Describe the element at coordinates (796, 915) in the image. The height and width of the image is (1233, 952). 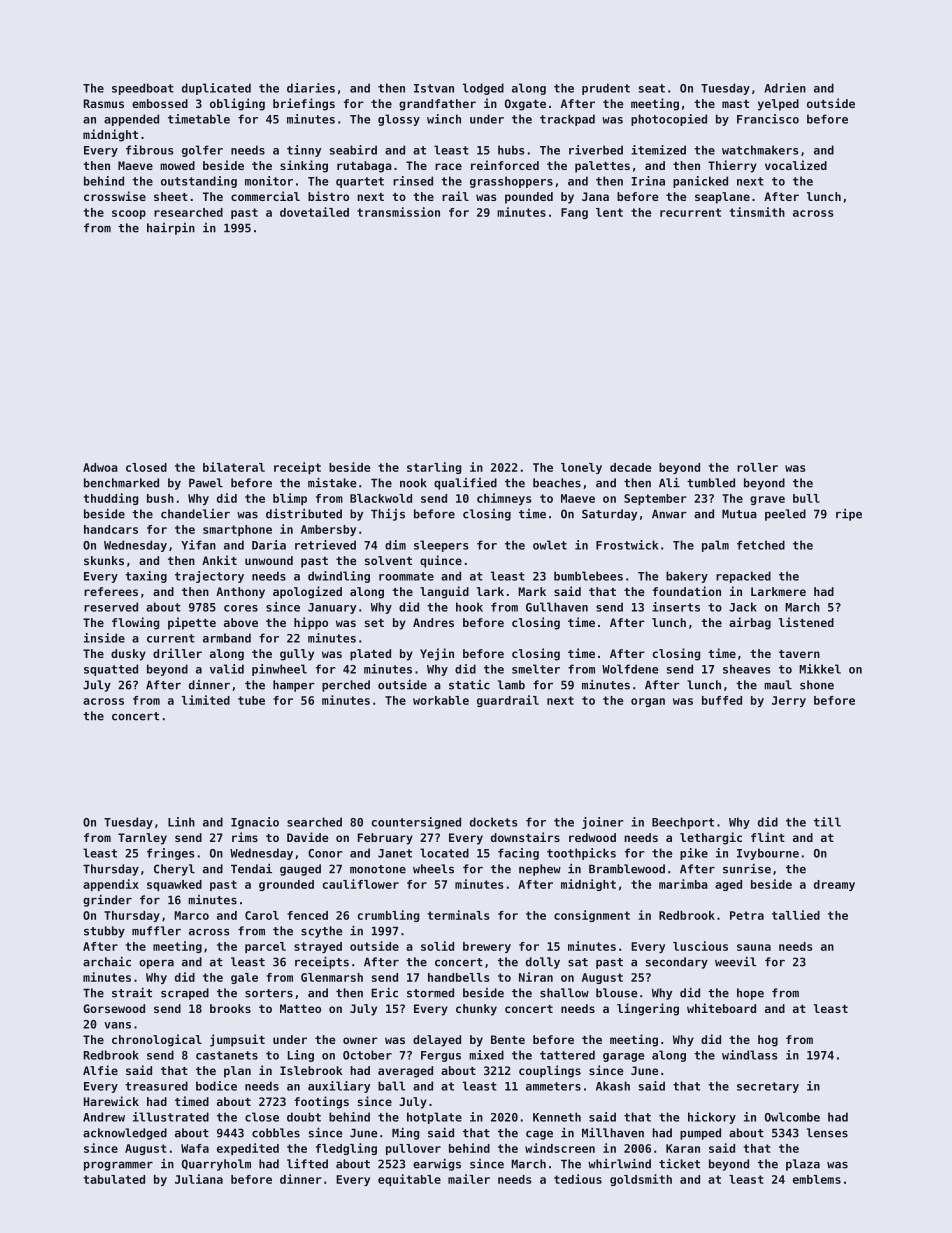
I see `tallied` at that location.
